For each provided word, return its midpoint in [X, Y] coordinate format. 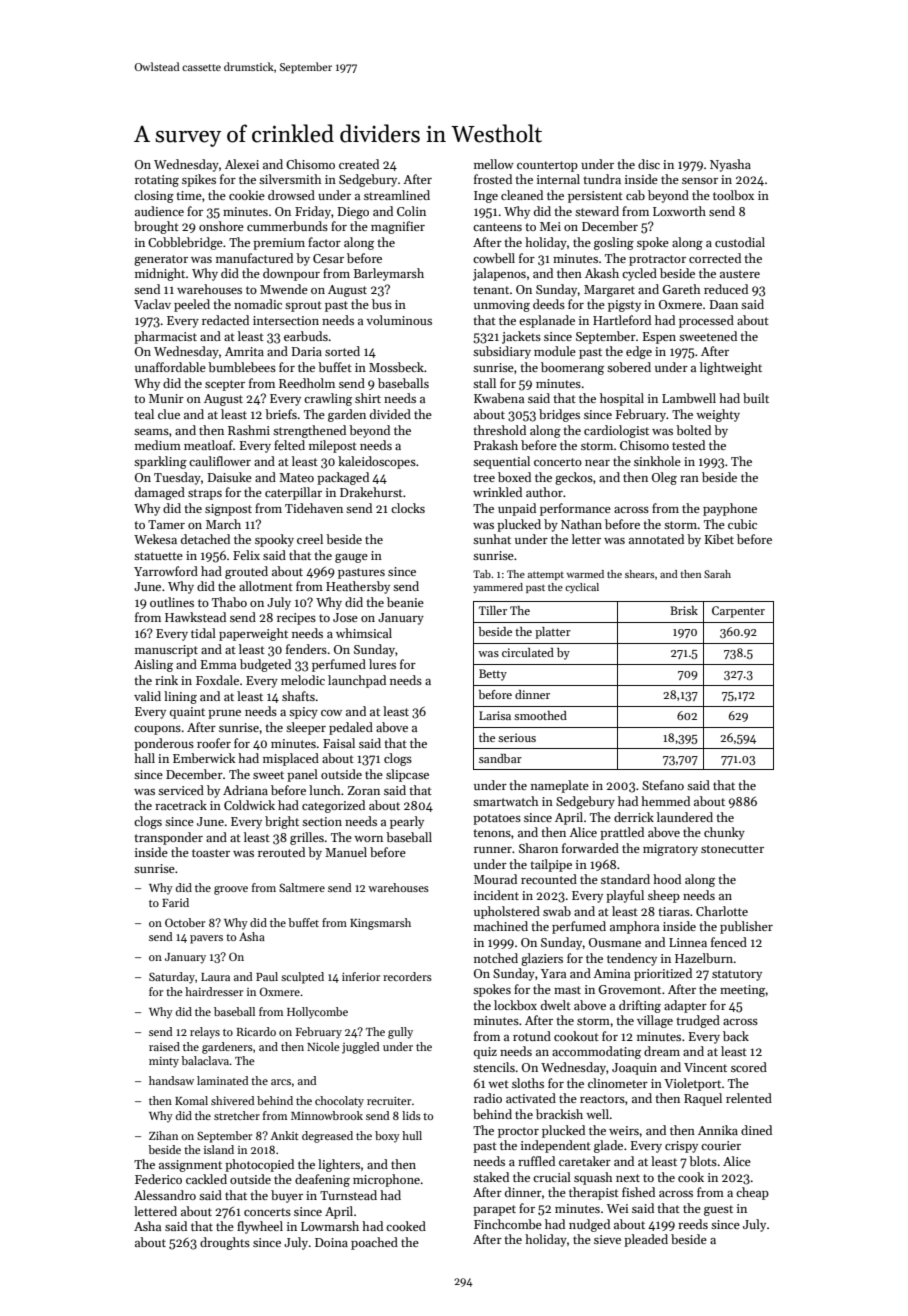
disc [649, 164]
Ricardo [256, 1031]
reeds [693, 1224]
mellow [494, 164]
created [359, 164]
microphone [386, 1180]
